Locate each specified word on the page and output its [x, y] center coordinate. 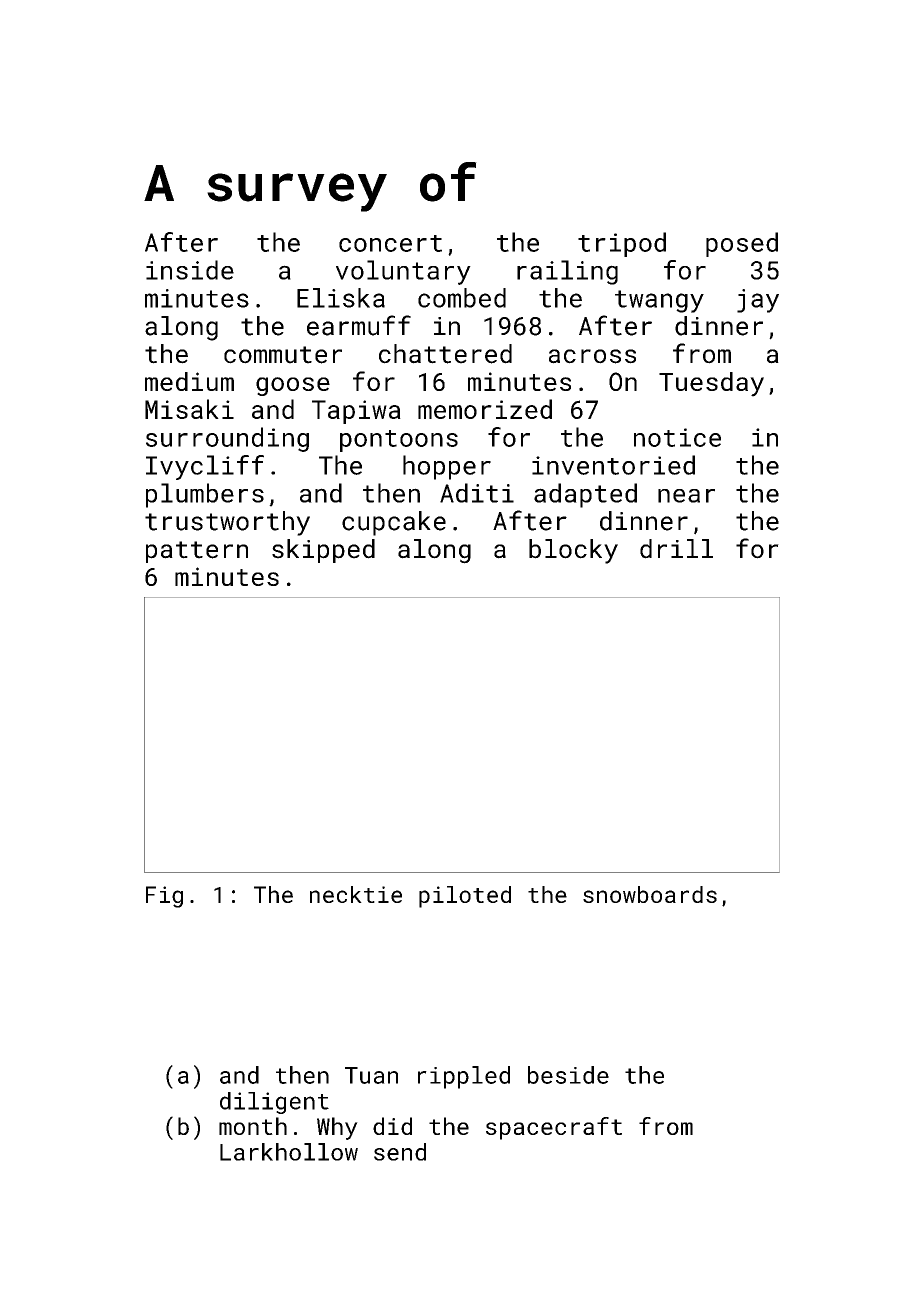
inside [190, 270]
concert [390, 243]
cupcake [394, 523]
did [392, 1126]
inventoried [613, 465]
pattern [197, 552]
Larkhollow [289, 1152]
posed [742, 244]
